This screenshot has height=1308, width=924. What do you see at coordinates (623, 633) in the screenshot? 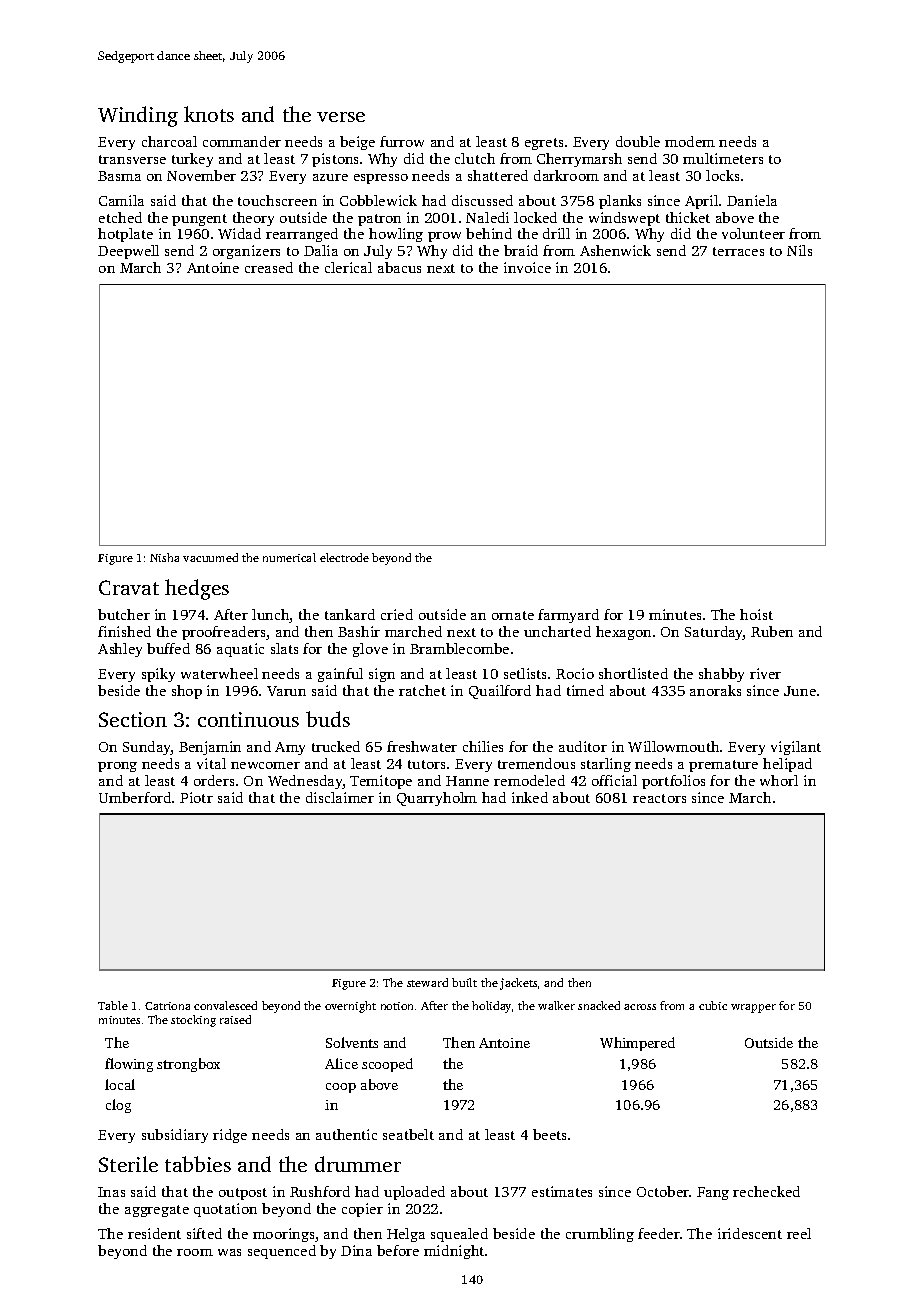
I see `hexagon` at bounding box center [623, 633].
